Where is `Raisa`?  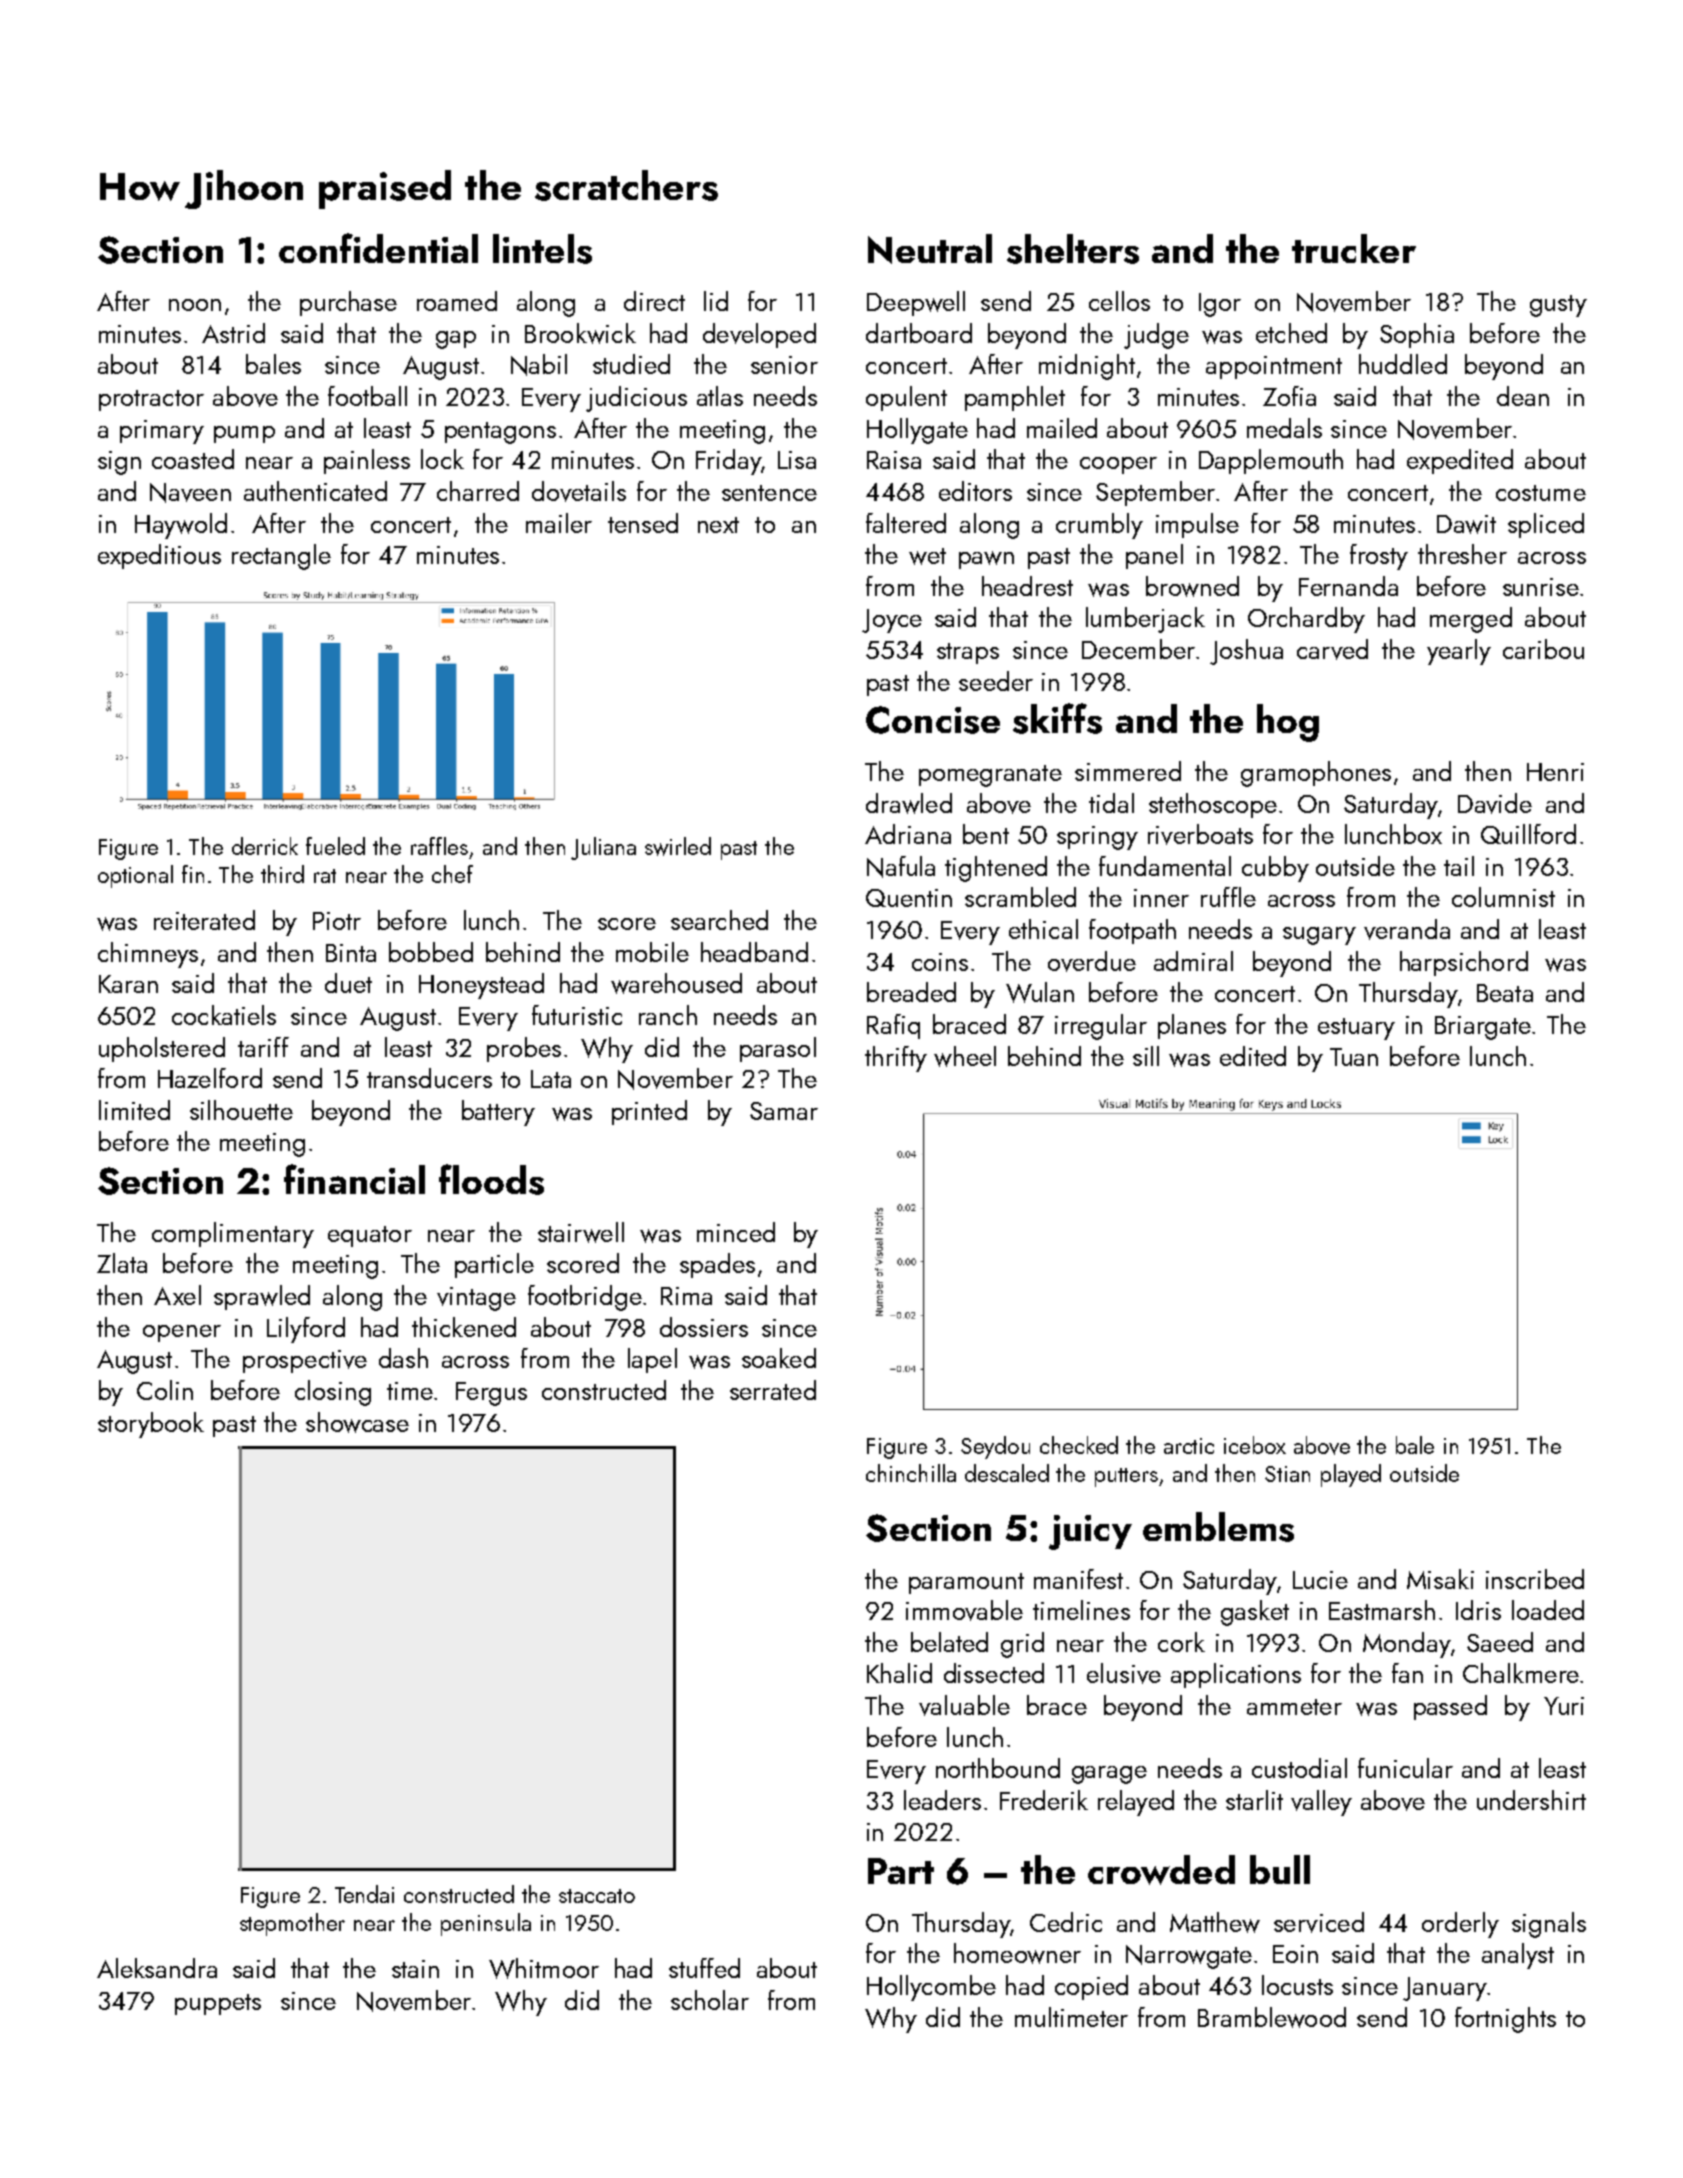 Raisa is located at coordinates (894, 460).
